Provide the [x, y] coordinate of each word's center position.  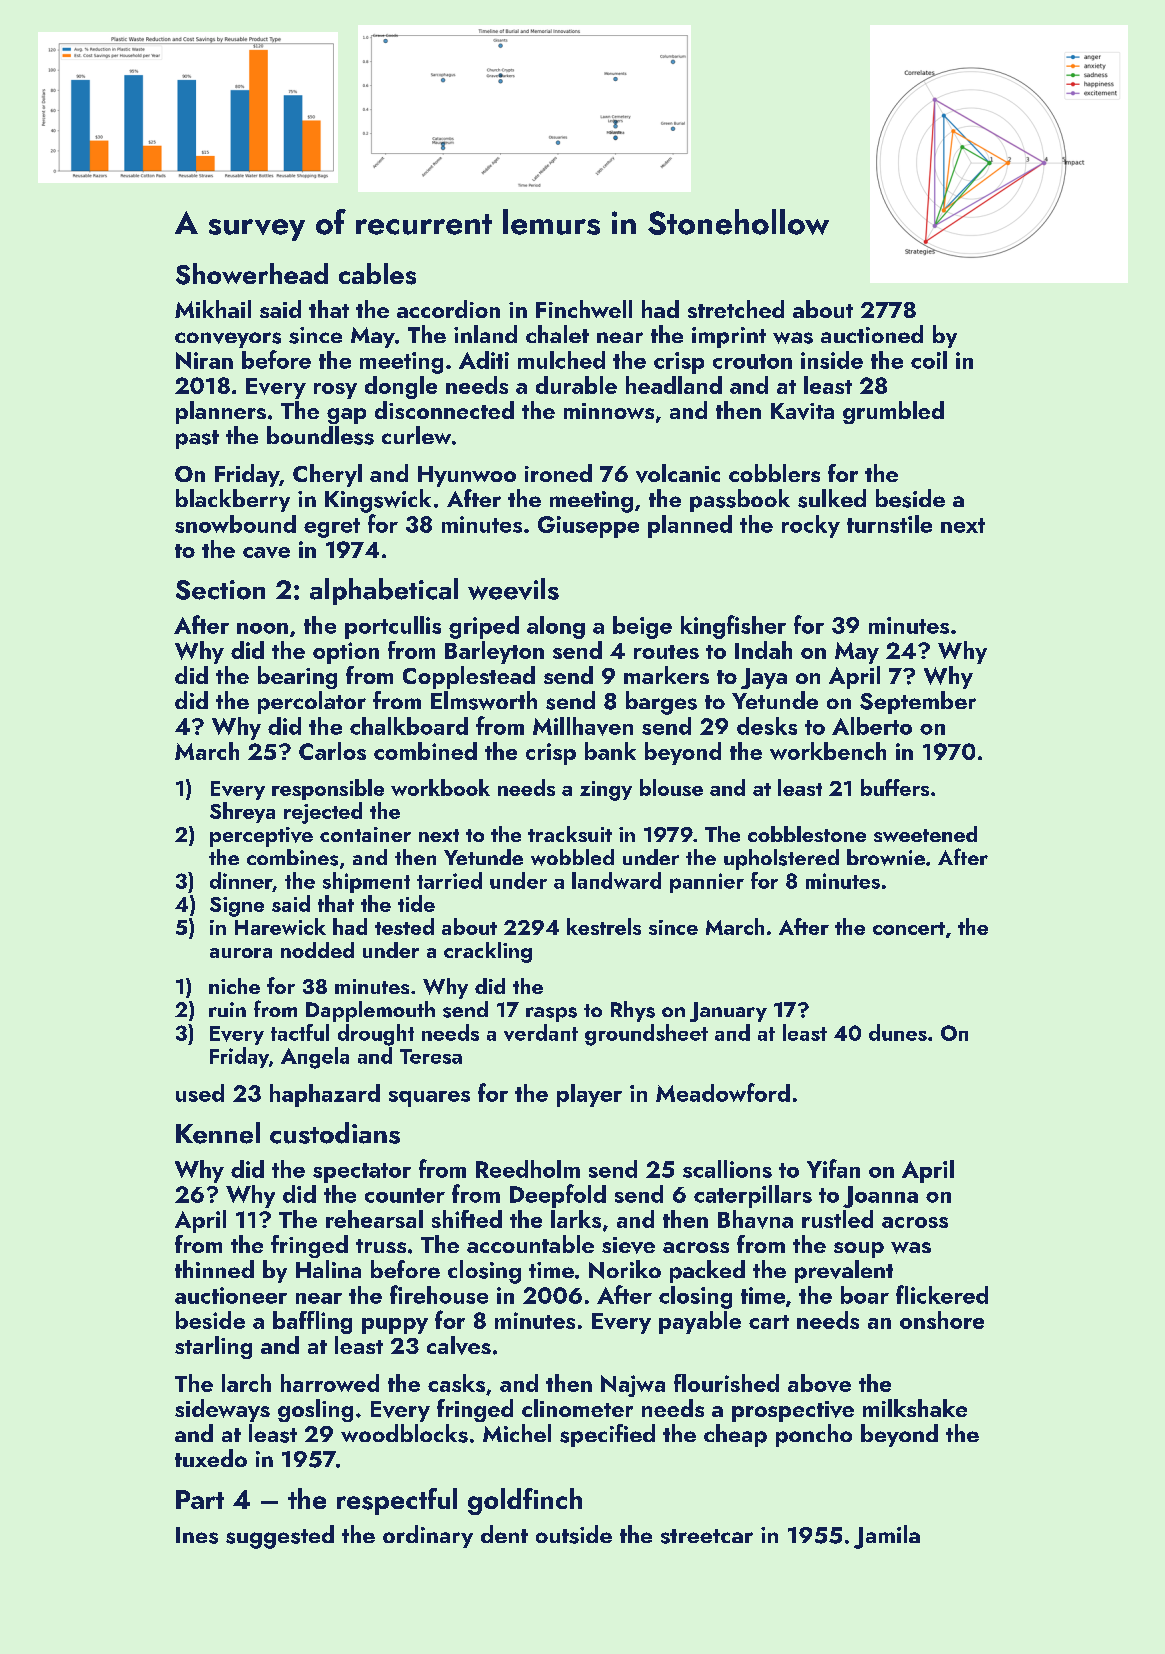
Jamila [887, 1537]
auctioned [872, 334]
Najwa [633, 1386]
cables [377, 274]
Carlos [332, 751]
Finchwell [584, 309]
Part [200, 1499]
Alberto [872, 726]
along [556, 627]
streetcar [707, 1536]
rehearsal [374, 1219]
